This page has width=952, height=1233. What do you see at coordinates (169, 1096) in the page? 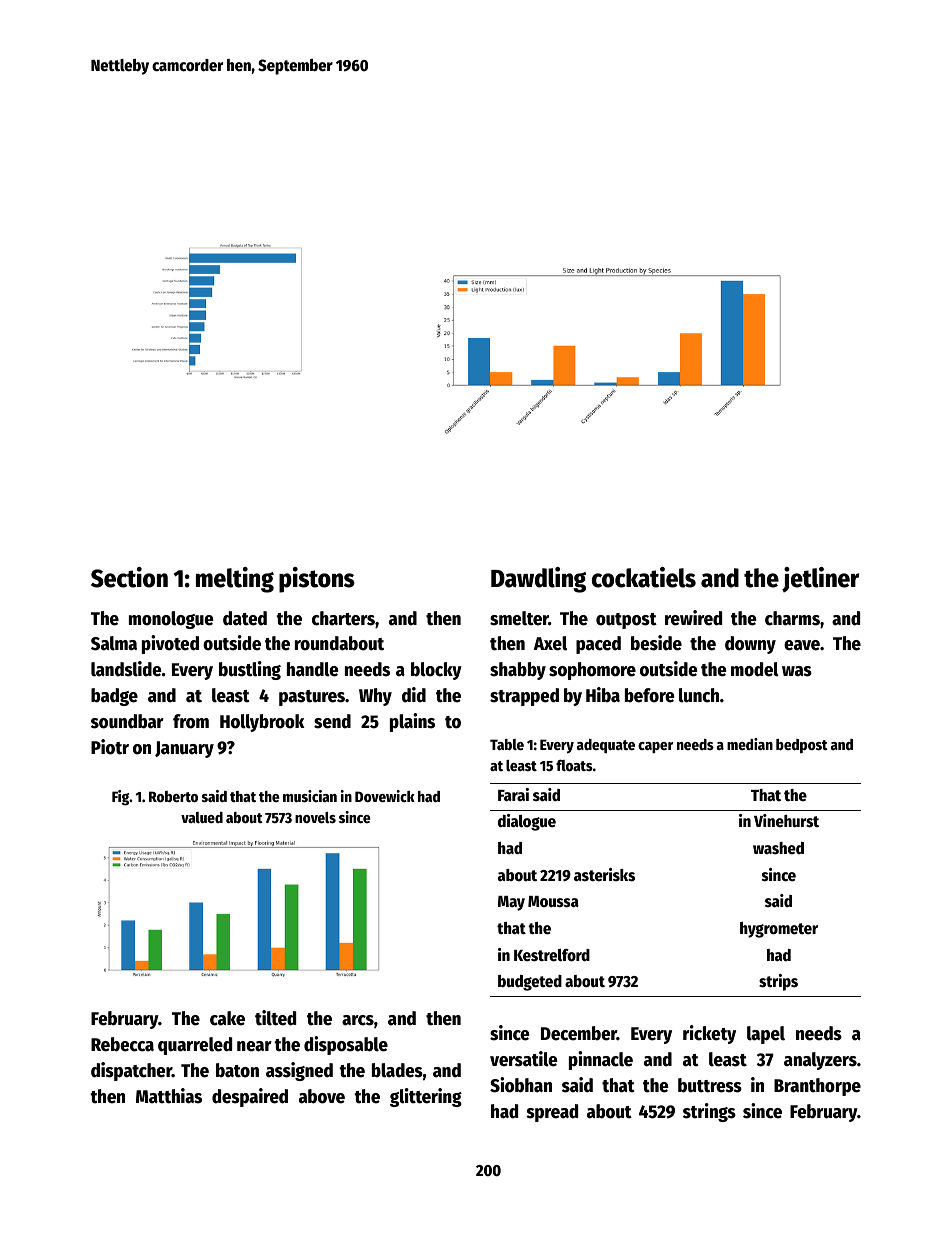
I see `Matthias` at bounding box center [169, 1096].
